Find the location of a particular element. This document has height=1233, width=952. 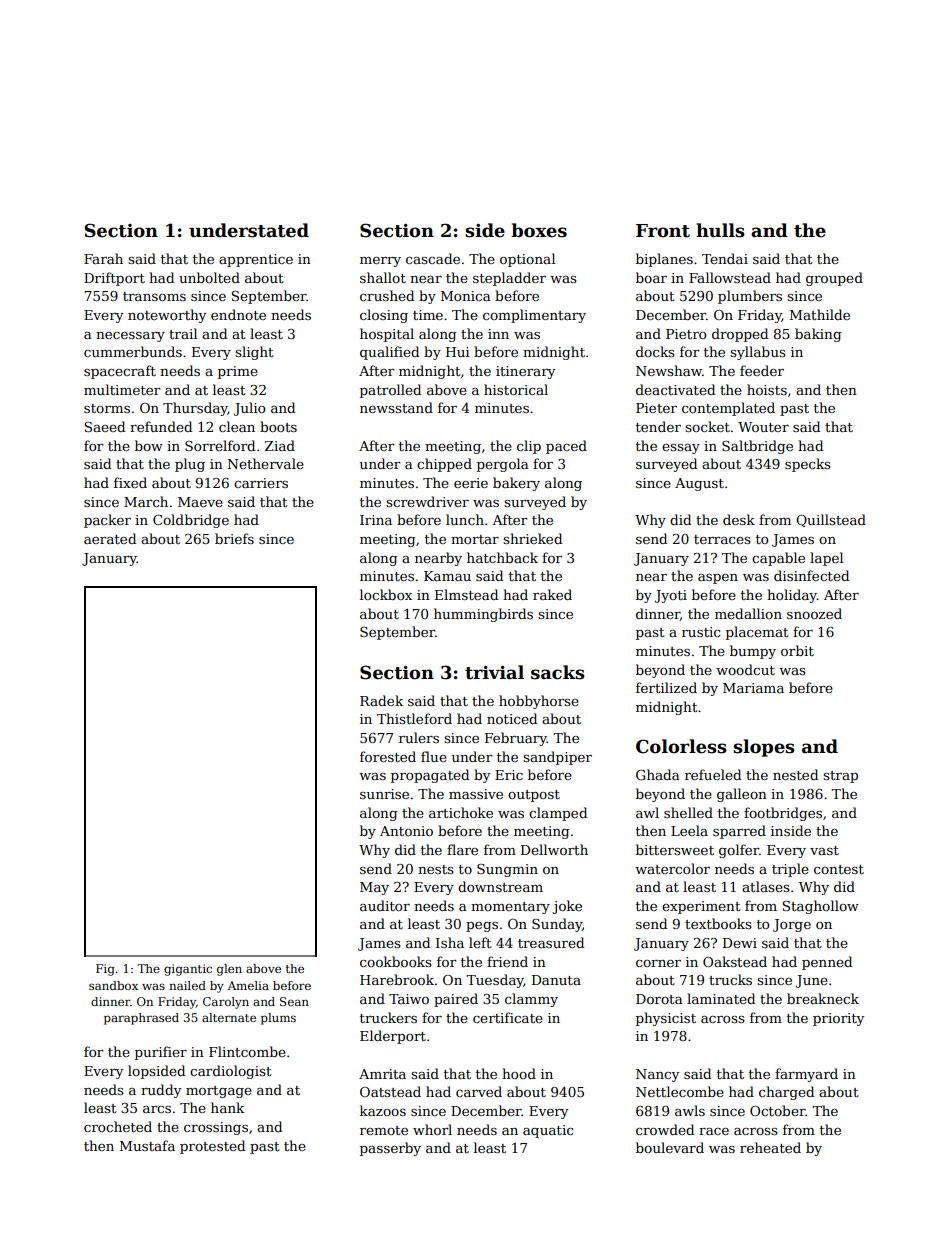

merry is located at coordinates (380, 262).
